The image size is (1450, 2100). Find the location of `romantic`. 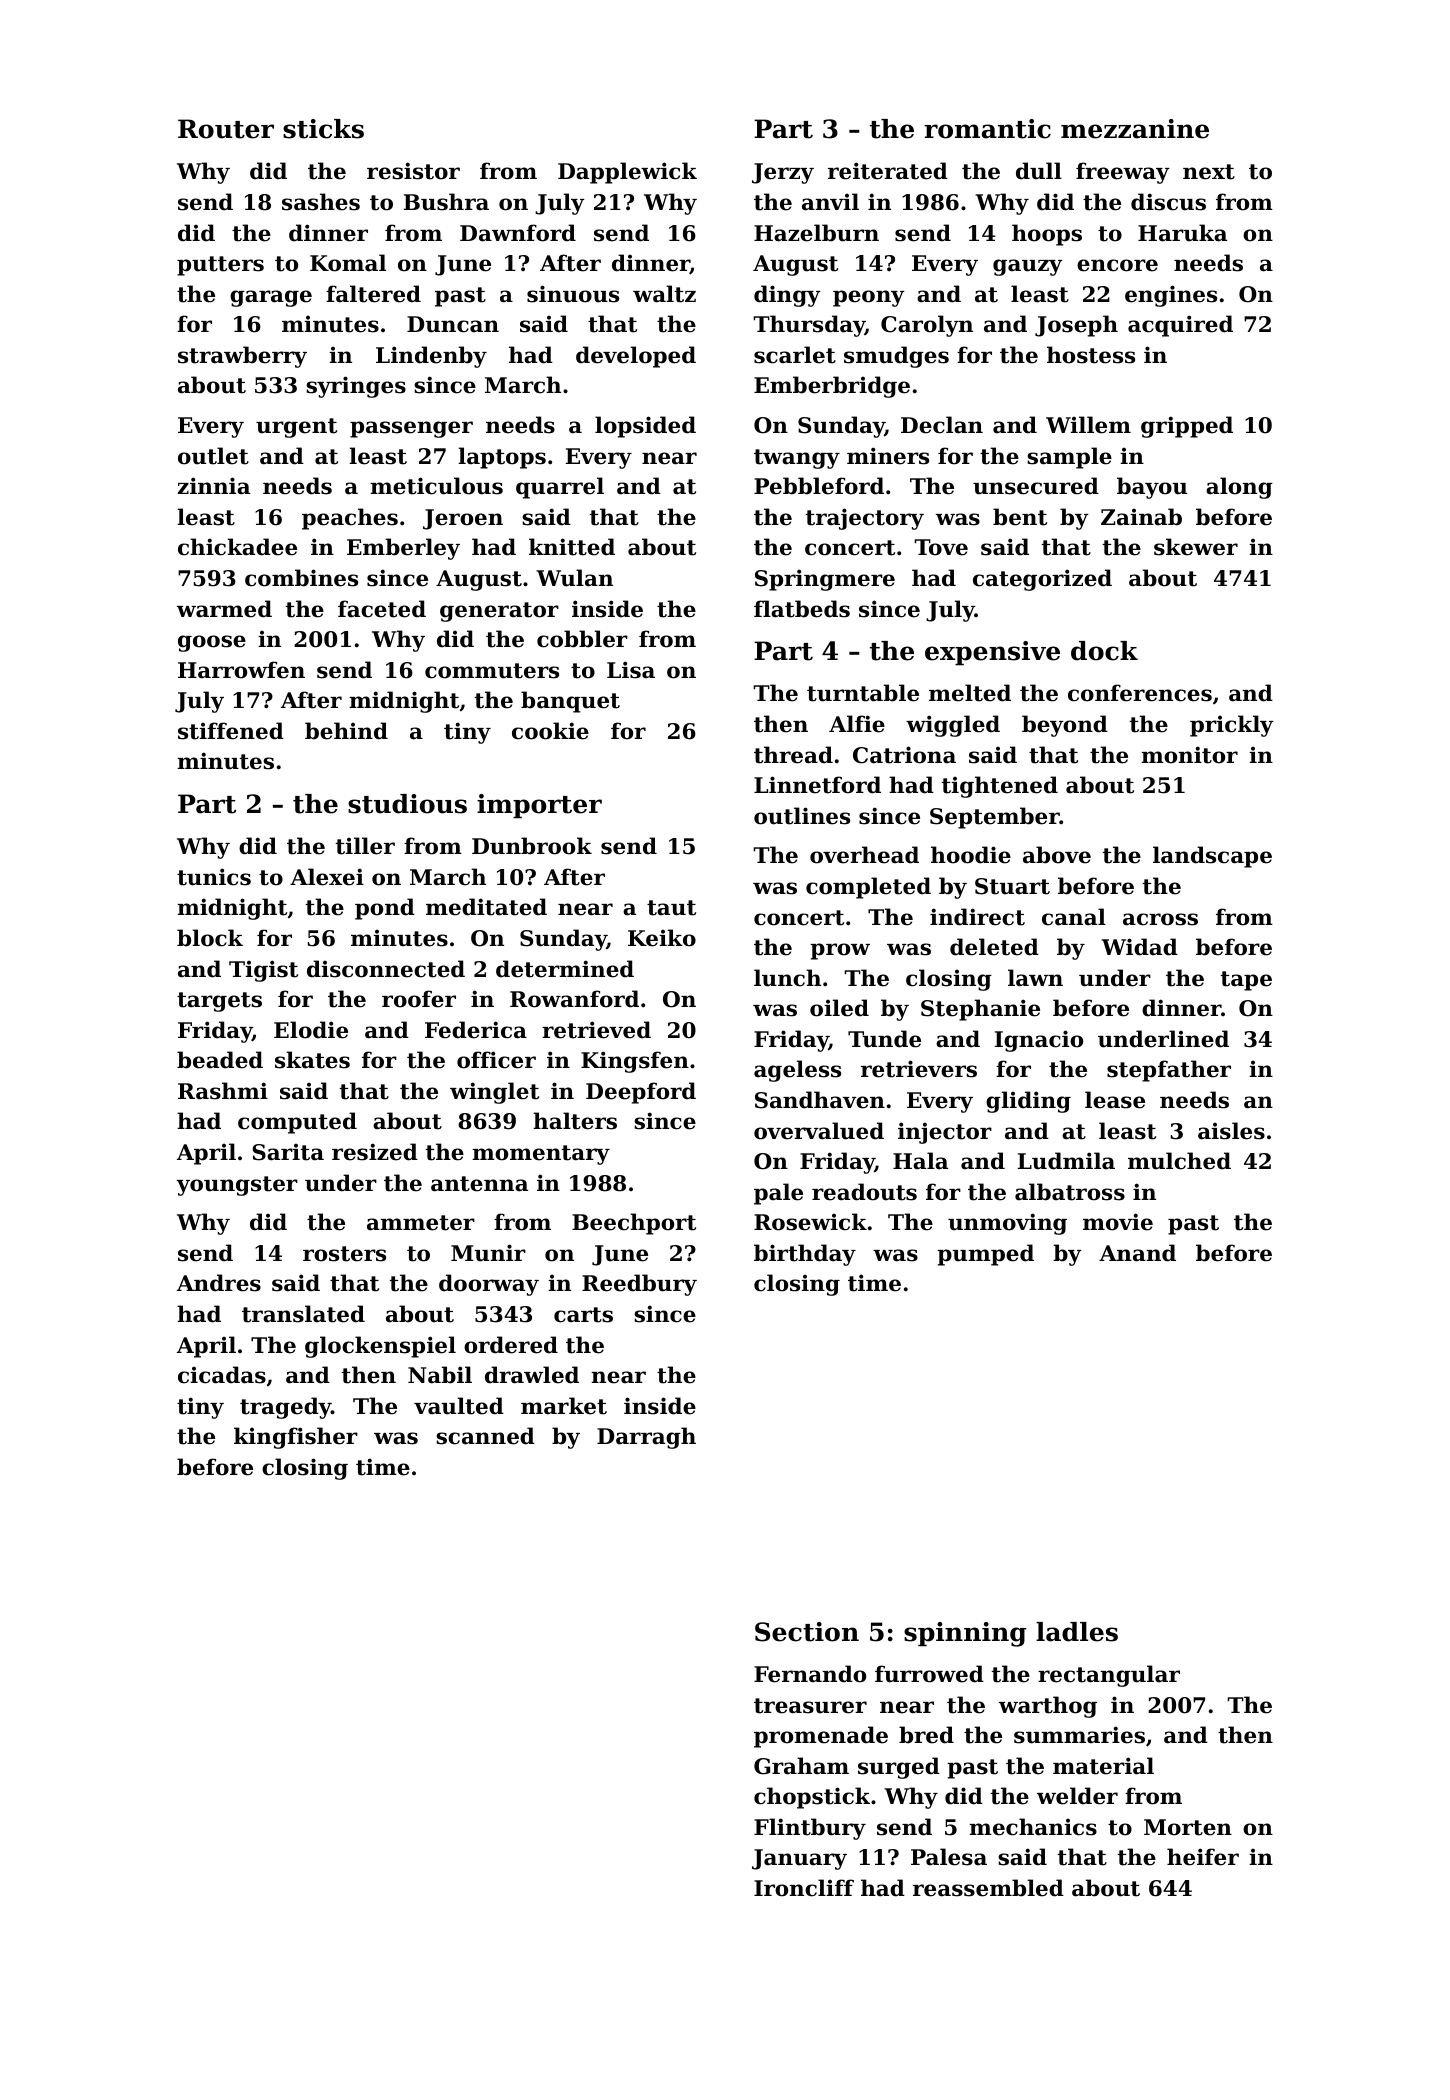

romantic is located at coordinates (987, 129).
